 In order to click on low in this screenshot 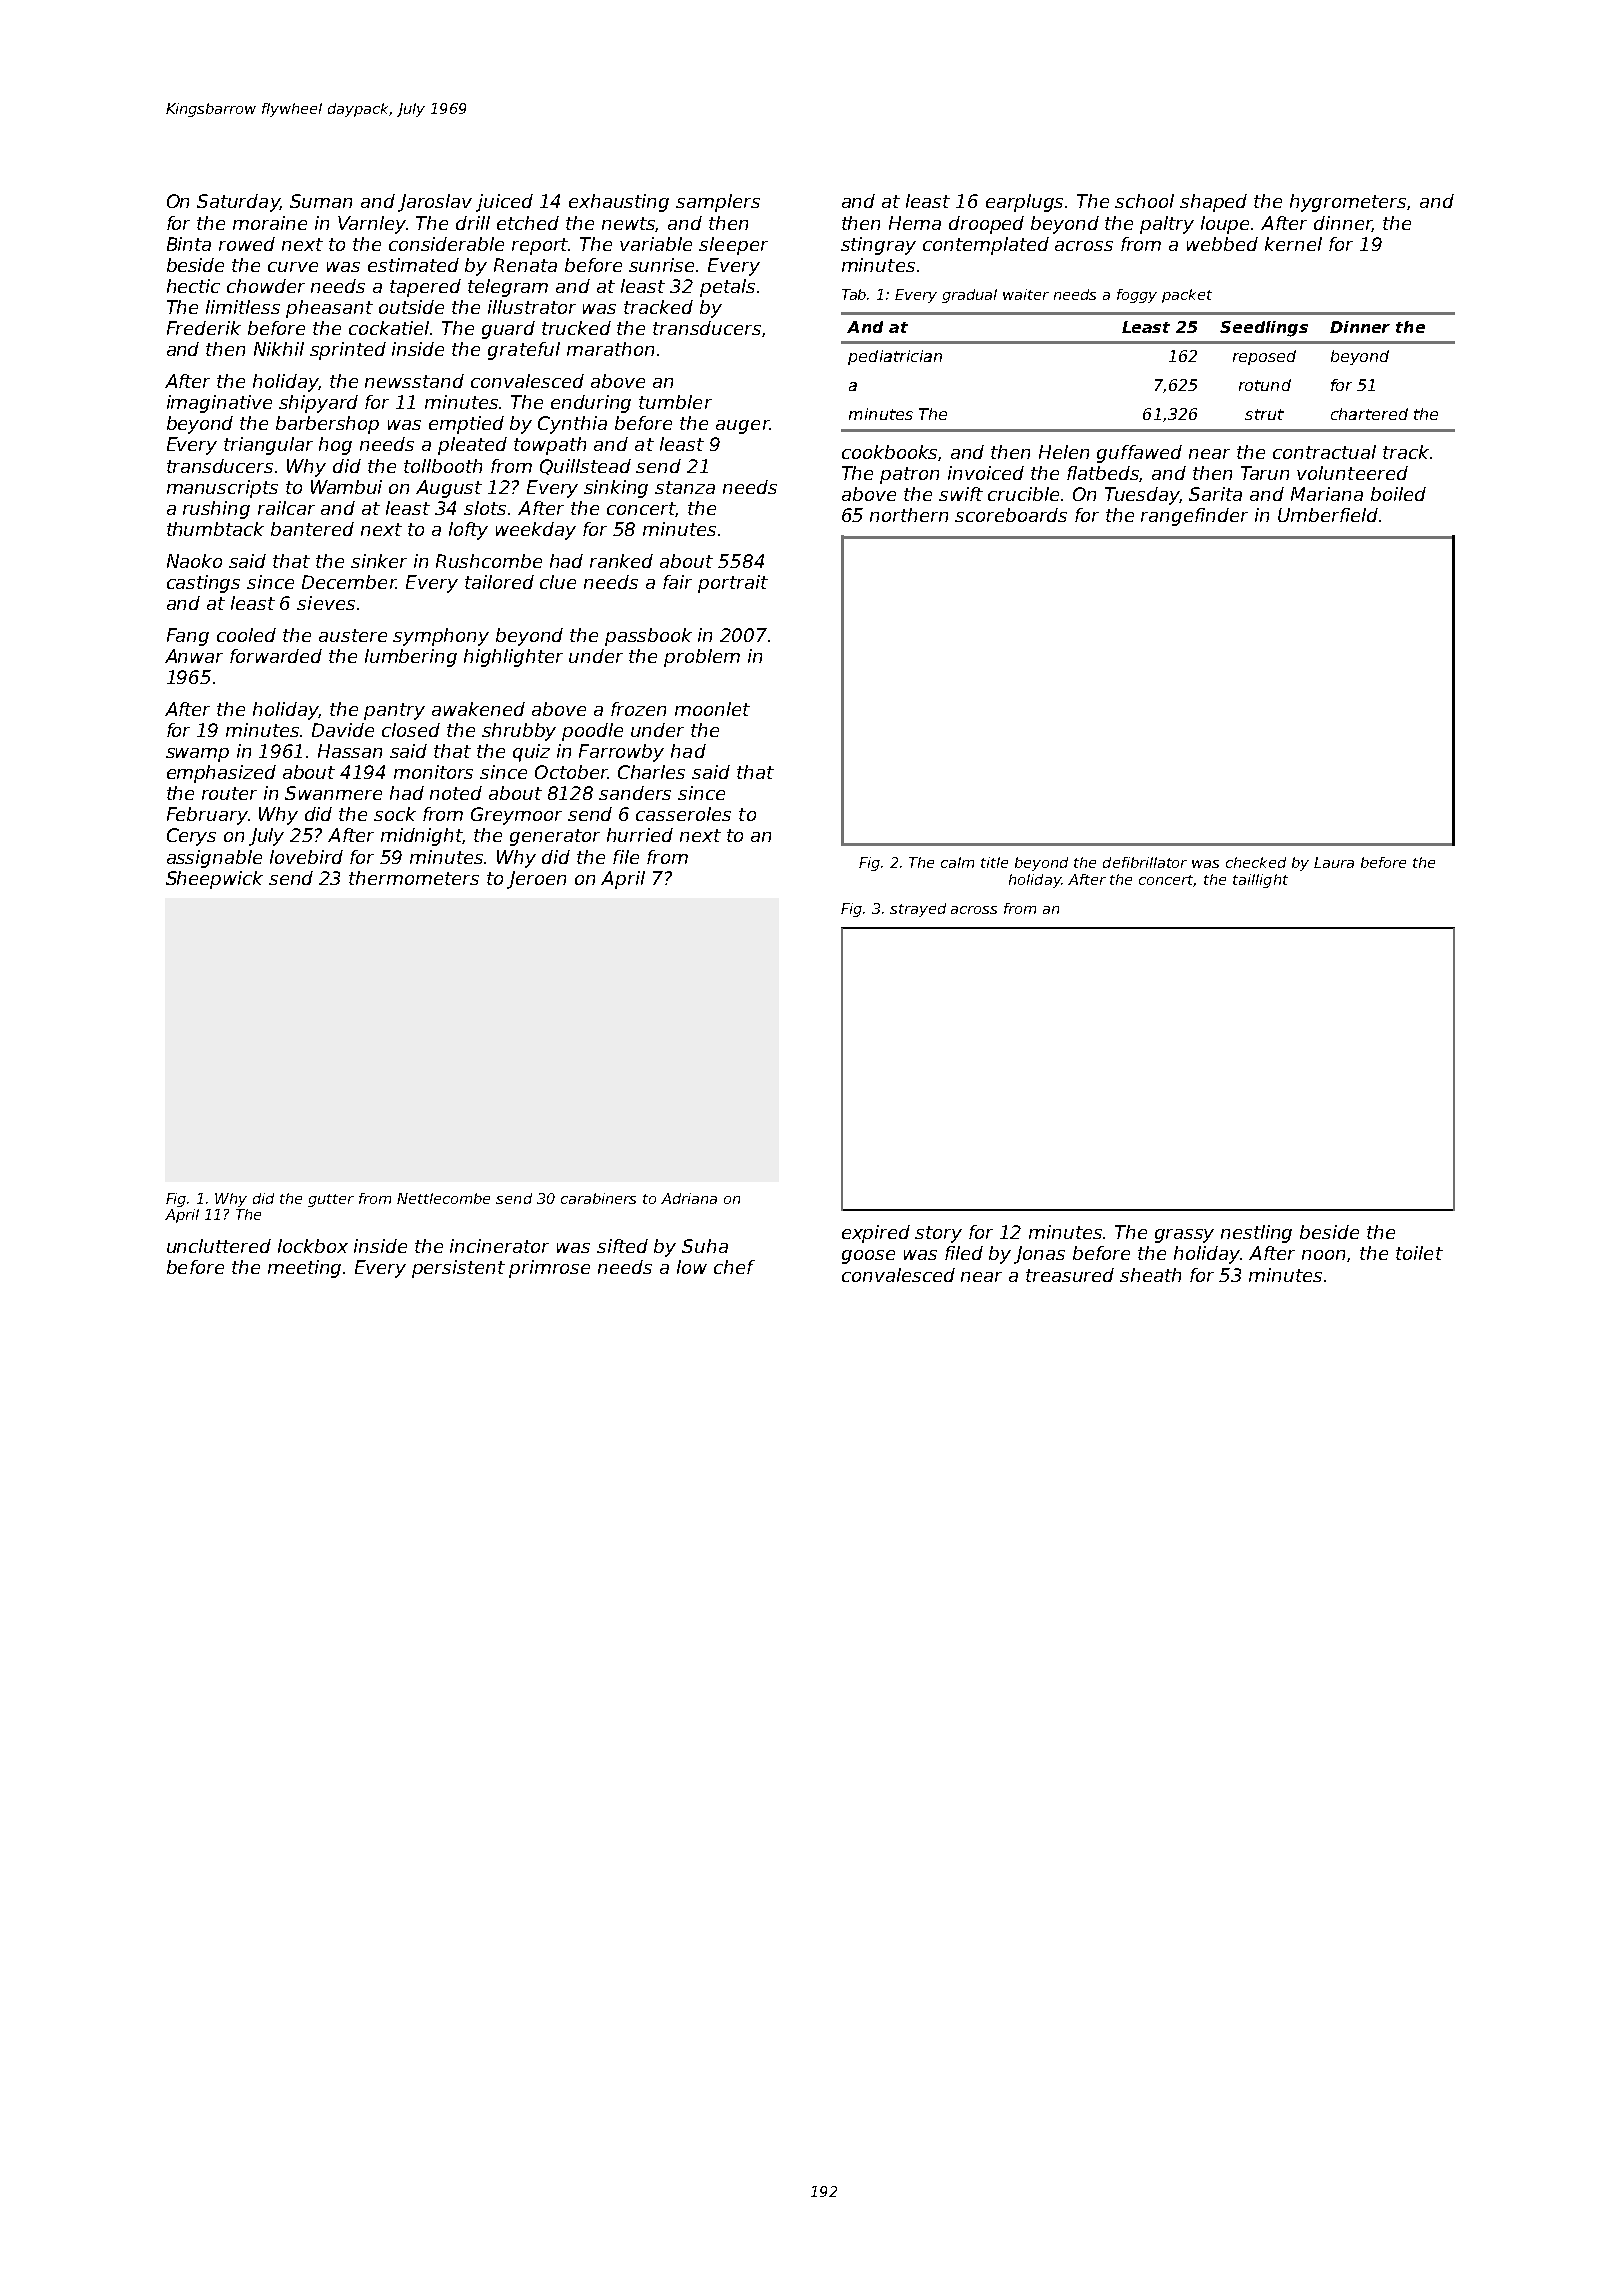, I will do `click(692, 1267)`.
